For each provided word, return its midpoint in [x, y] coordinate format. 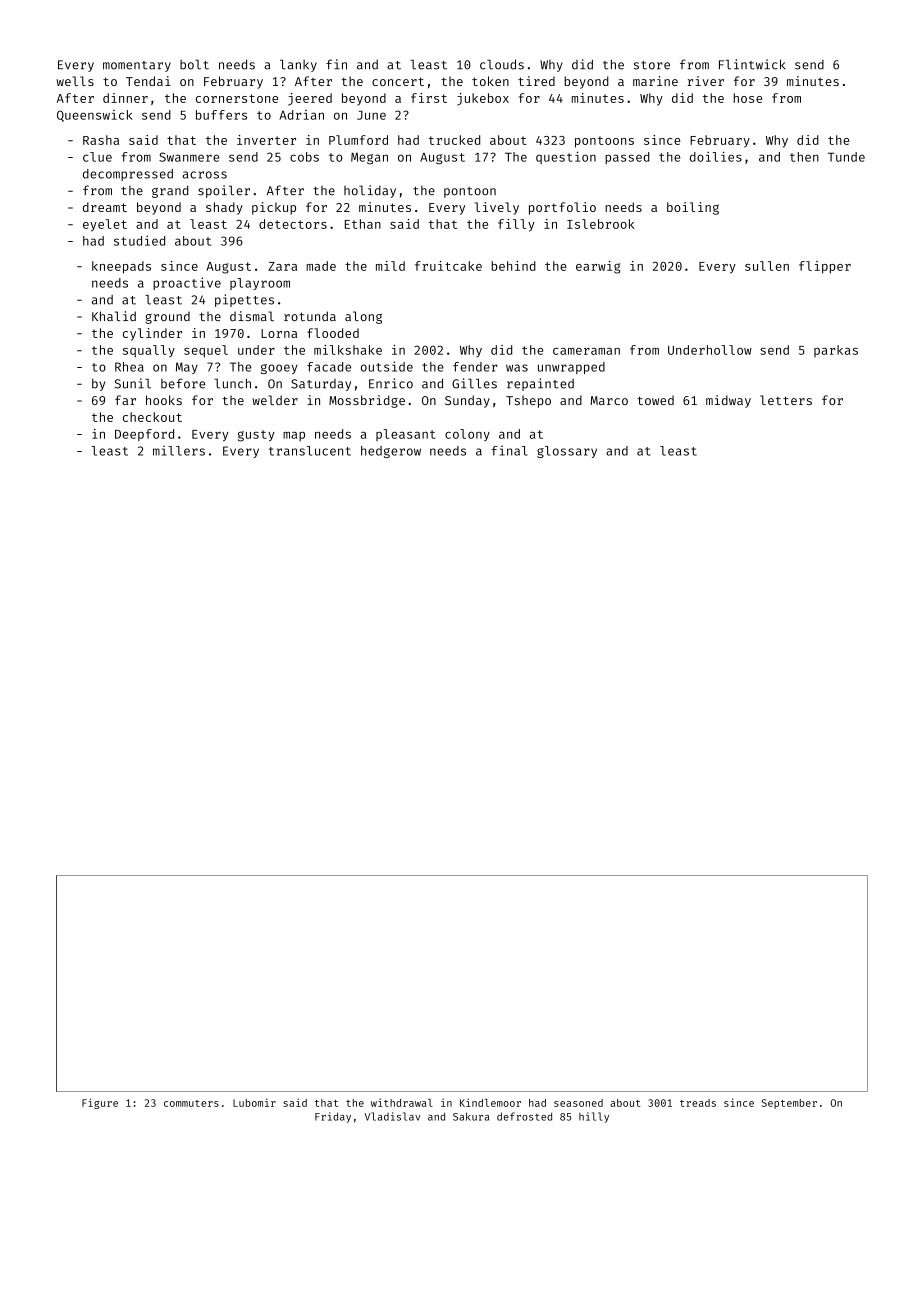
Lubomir [254, 1102]
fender [475, 367]
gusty [256, 436]
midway [728, 401]
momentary [137, 66]
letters [786, 400]
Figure [100, 1103]
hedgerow [391, 452]
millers [179, 450]
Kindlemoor [490, 1102]
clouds [502, 64]
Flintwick [752, 64]
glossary [567, 452]
